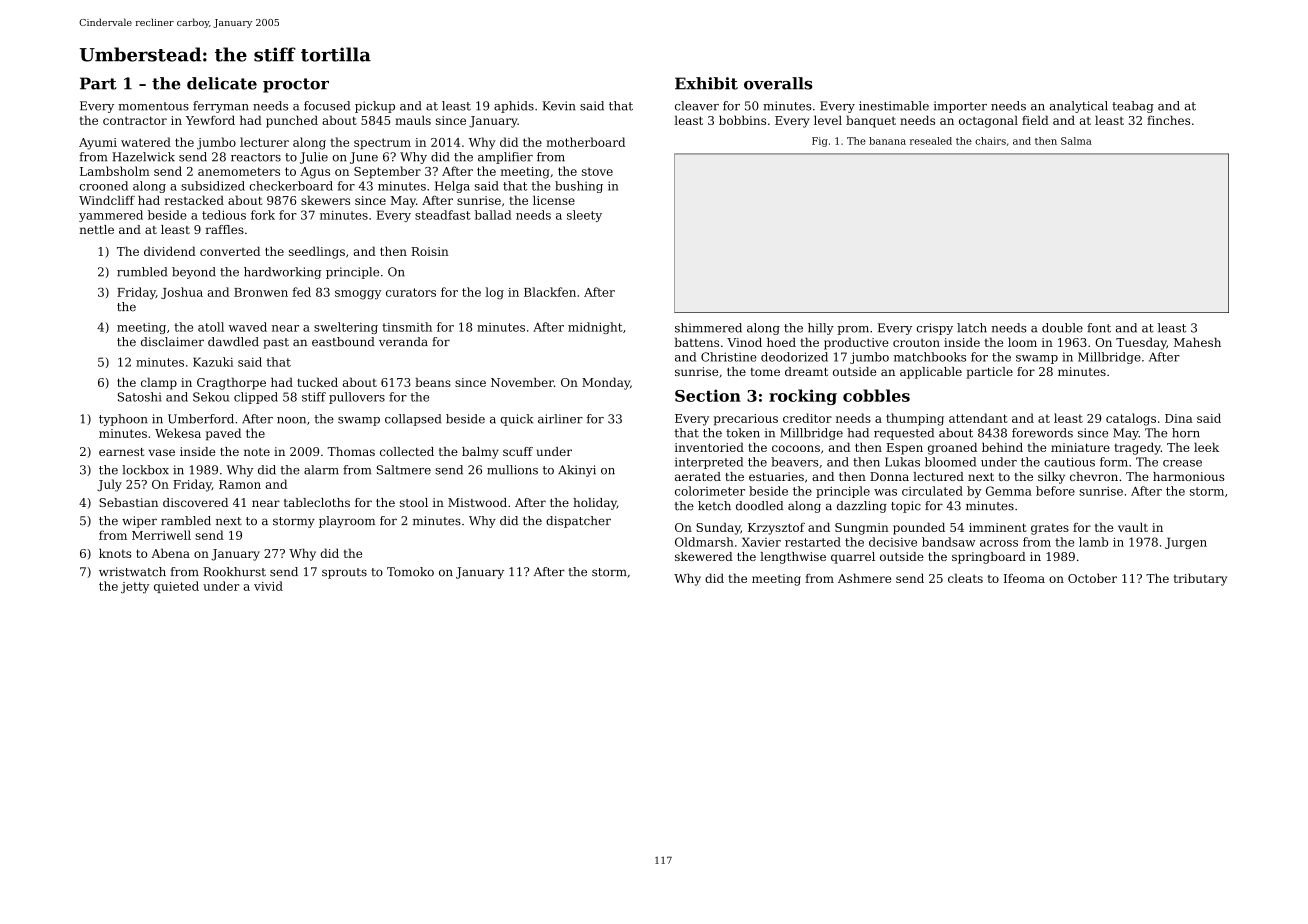  I want to click on matchbooks, so click(930, 357).
